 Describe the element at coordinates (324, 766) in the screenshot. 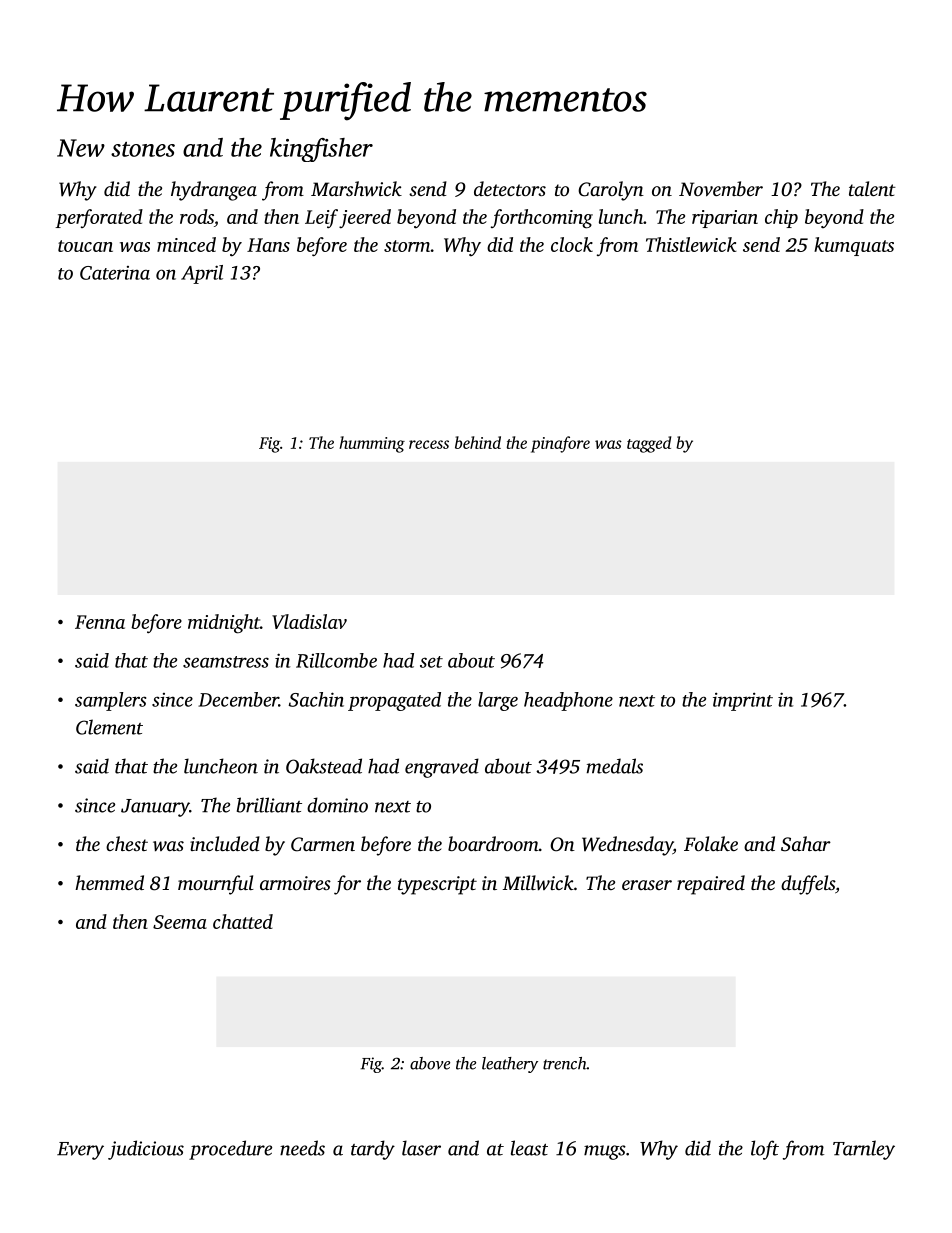

I see `Oakstead` at that location.
